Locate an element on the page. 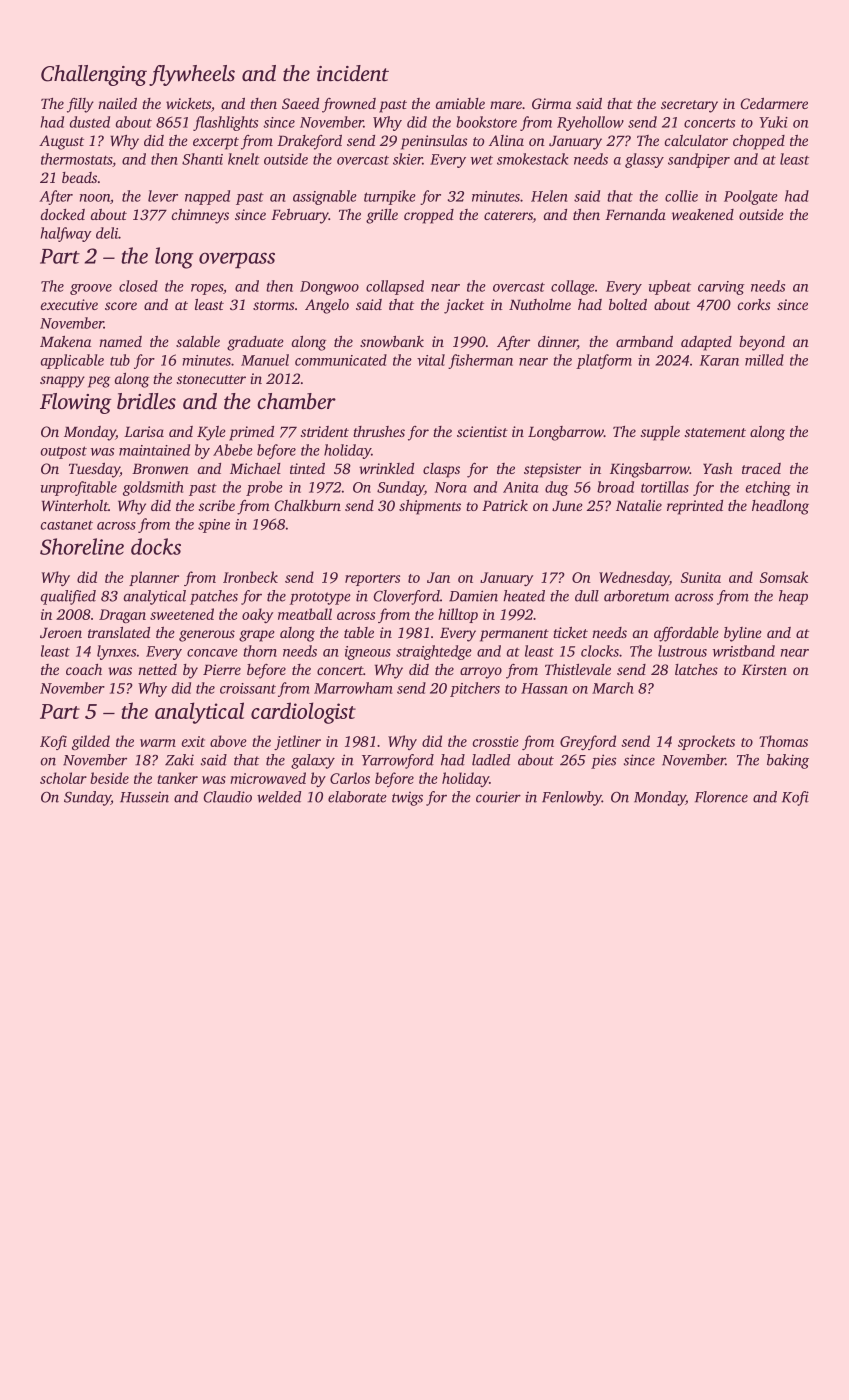 This document has width=849, height=1400. fisherman is located at coordinates (480, 361).
